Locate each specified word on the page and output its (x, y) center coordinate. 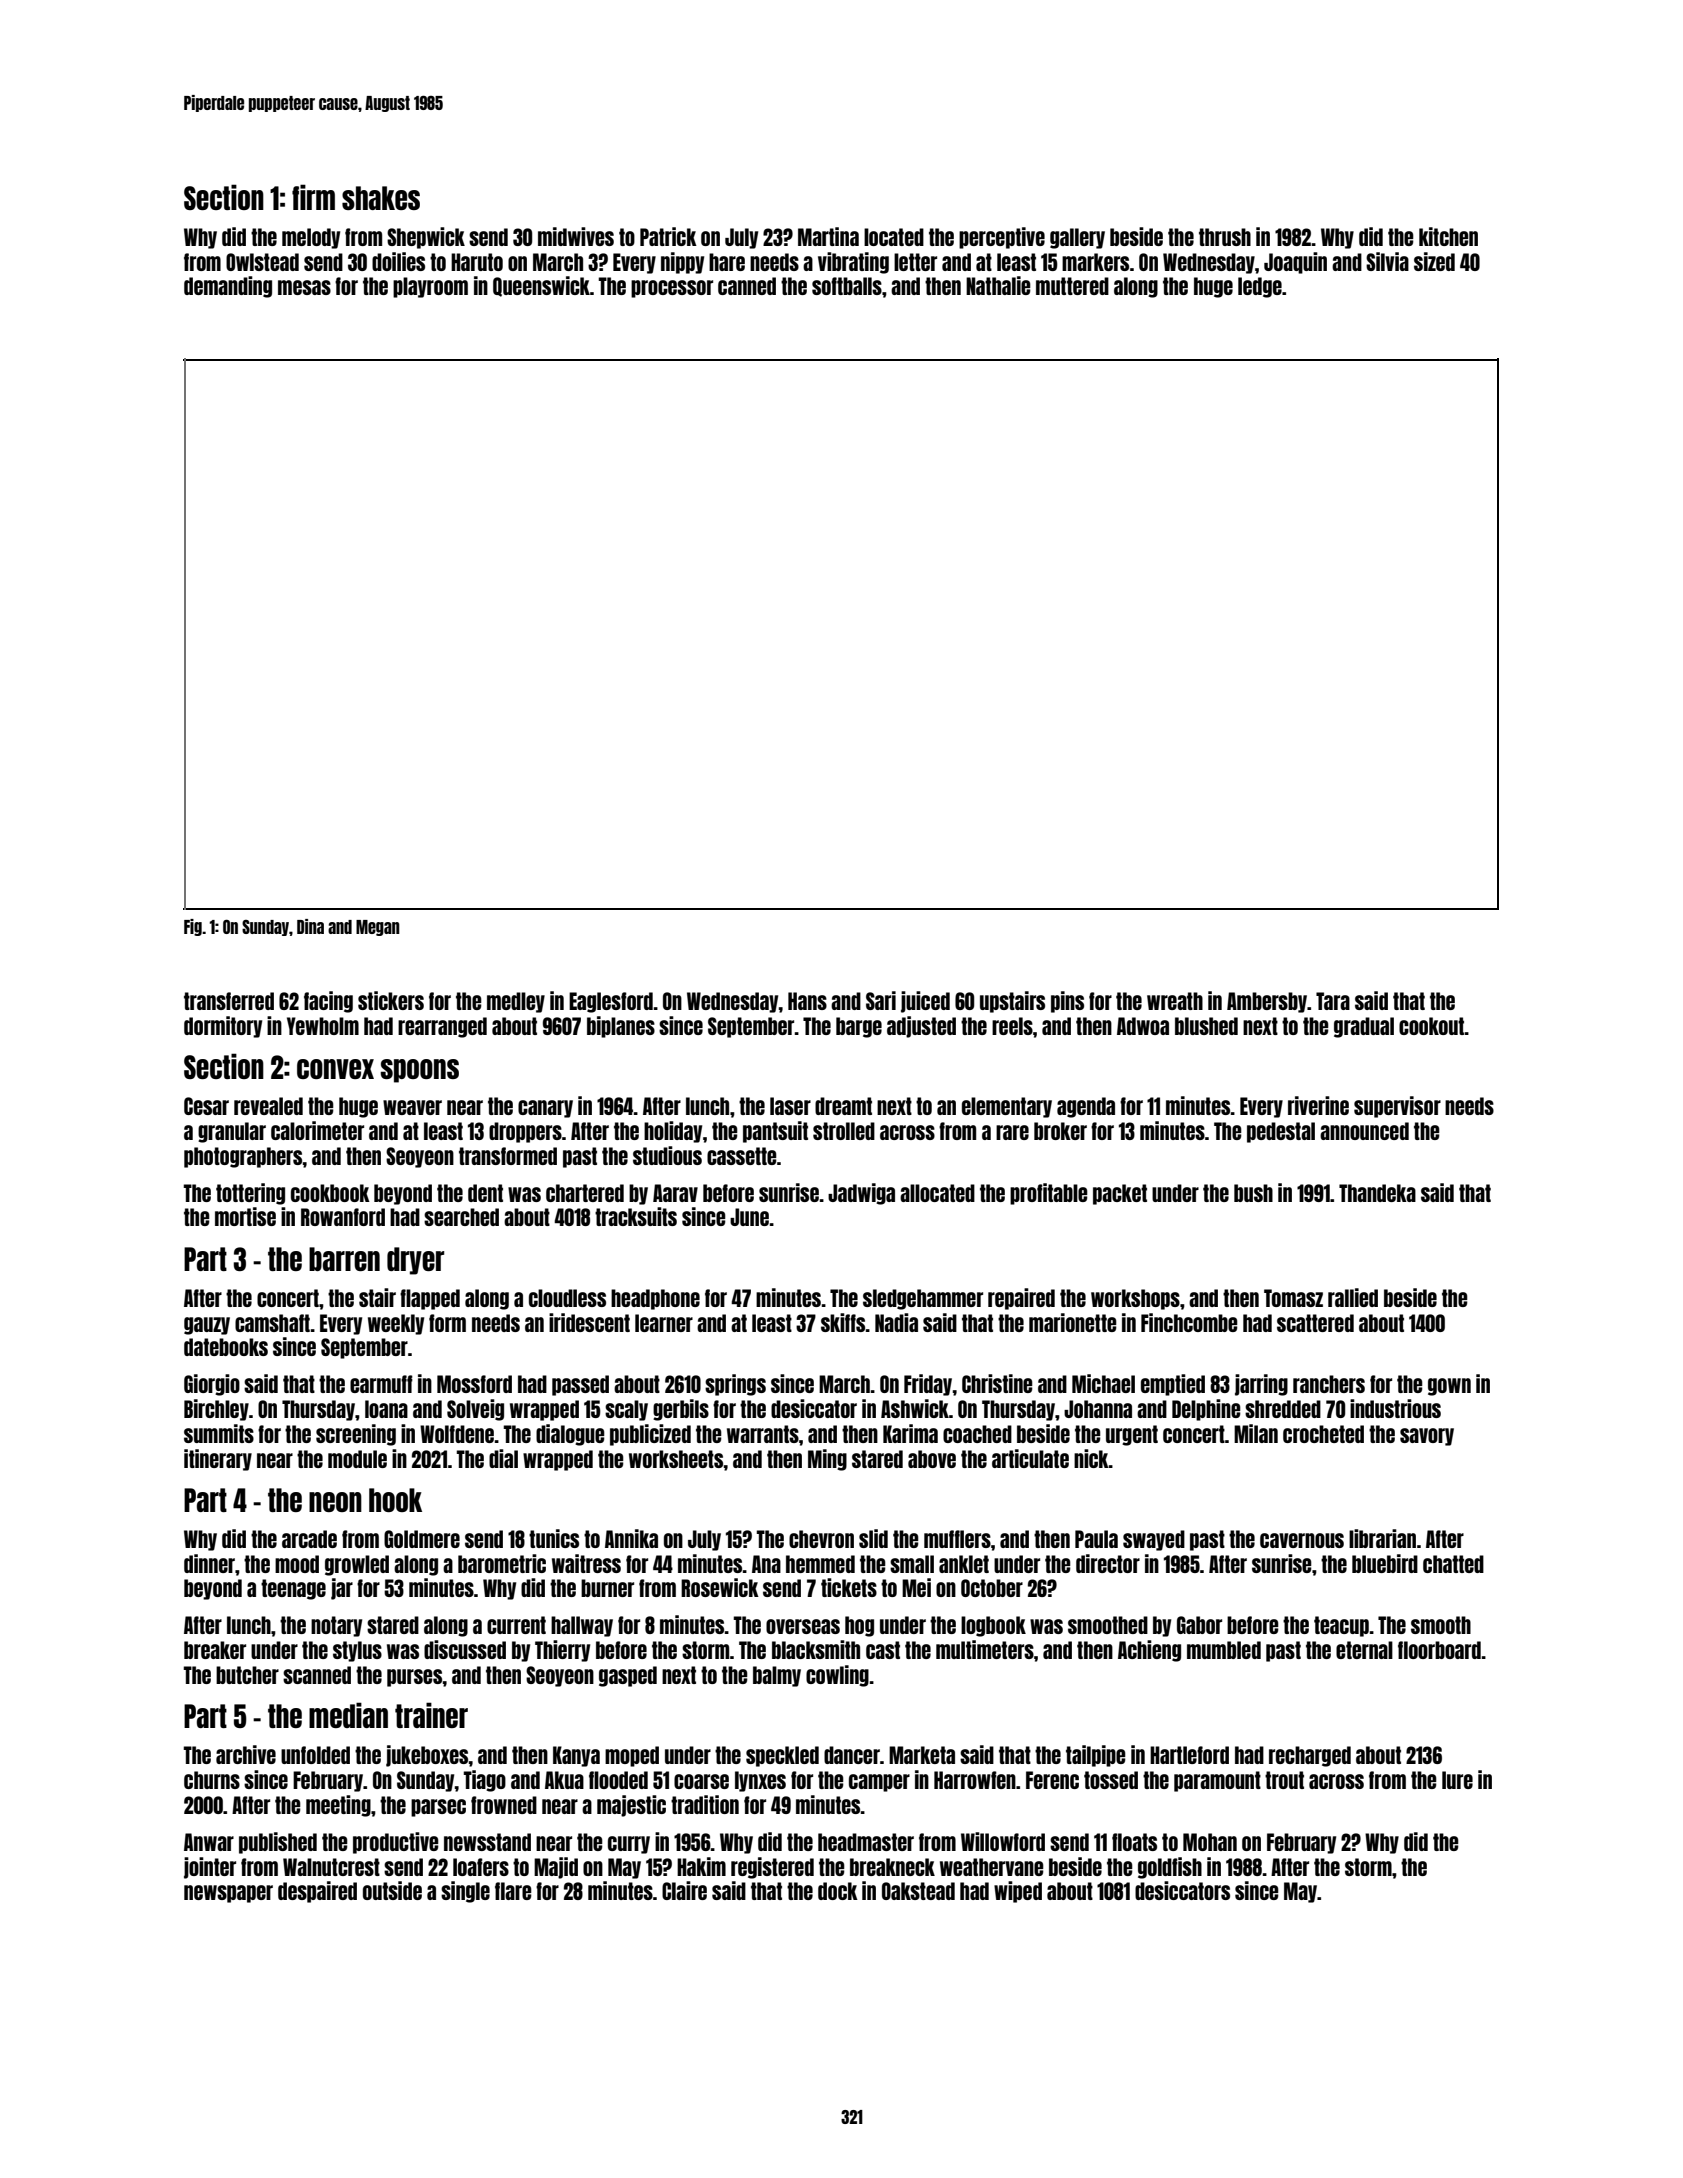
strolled (844, 1131)
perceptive (1002, 238)
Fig (193, 927)
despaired (317, 1892)
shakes (381, 198)
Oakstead (918, 1891)
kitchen (1448, 236)
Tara (1333, 1001)
